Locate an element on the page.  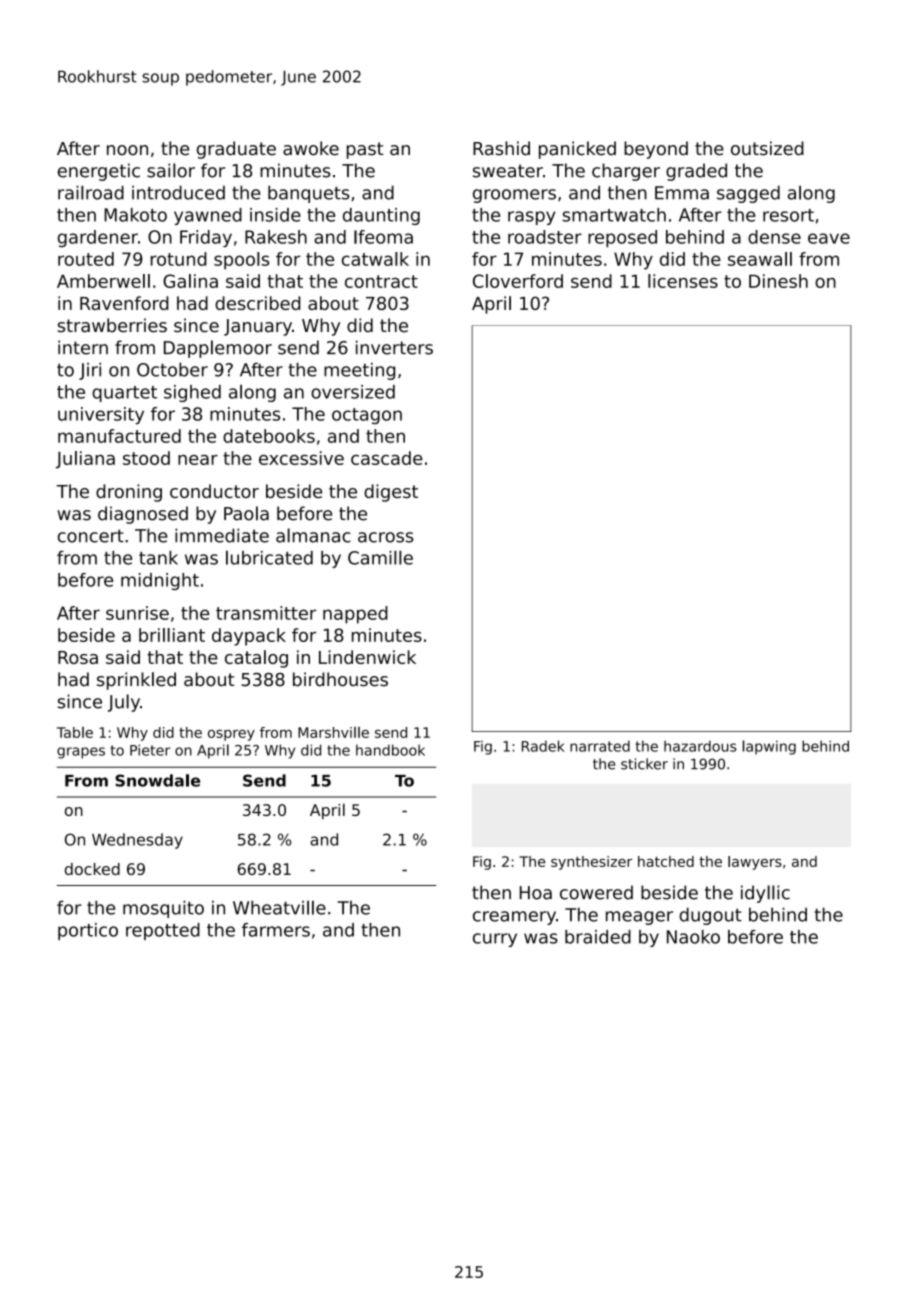
repotted is located at coordinates (163, 931).
